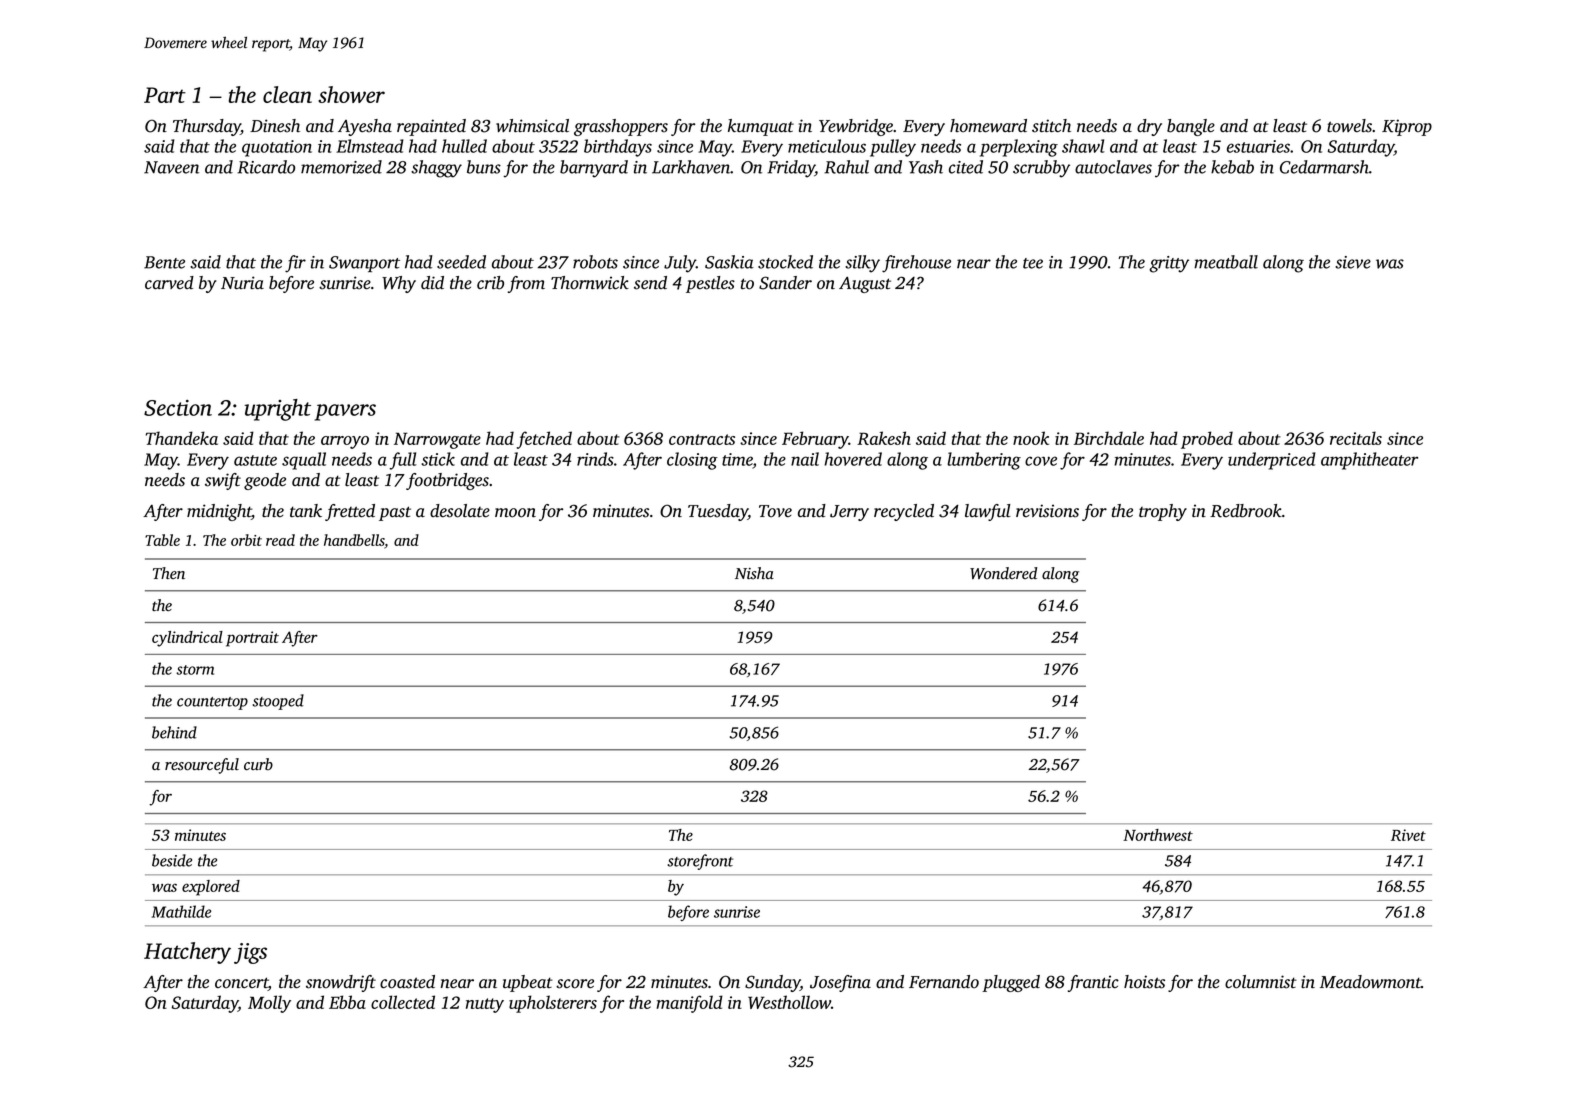  What do you see at coordinates (484, 167) in the screenshot?
I see `buns` at bounding box center [484, 167].
